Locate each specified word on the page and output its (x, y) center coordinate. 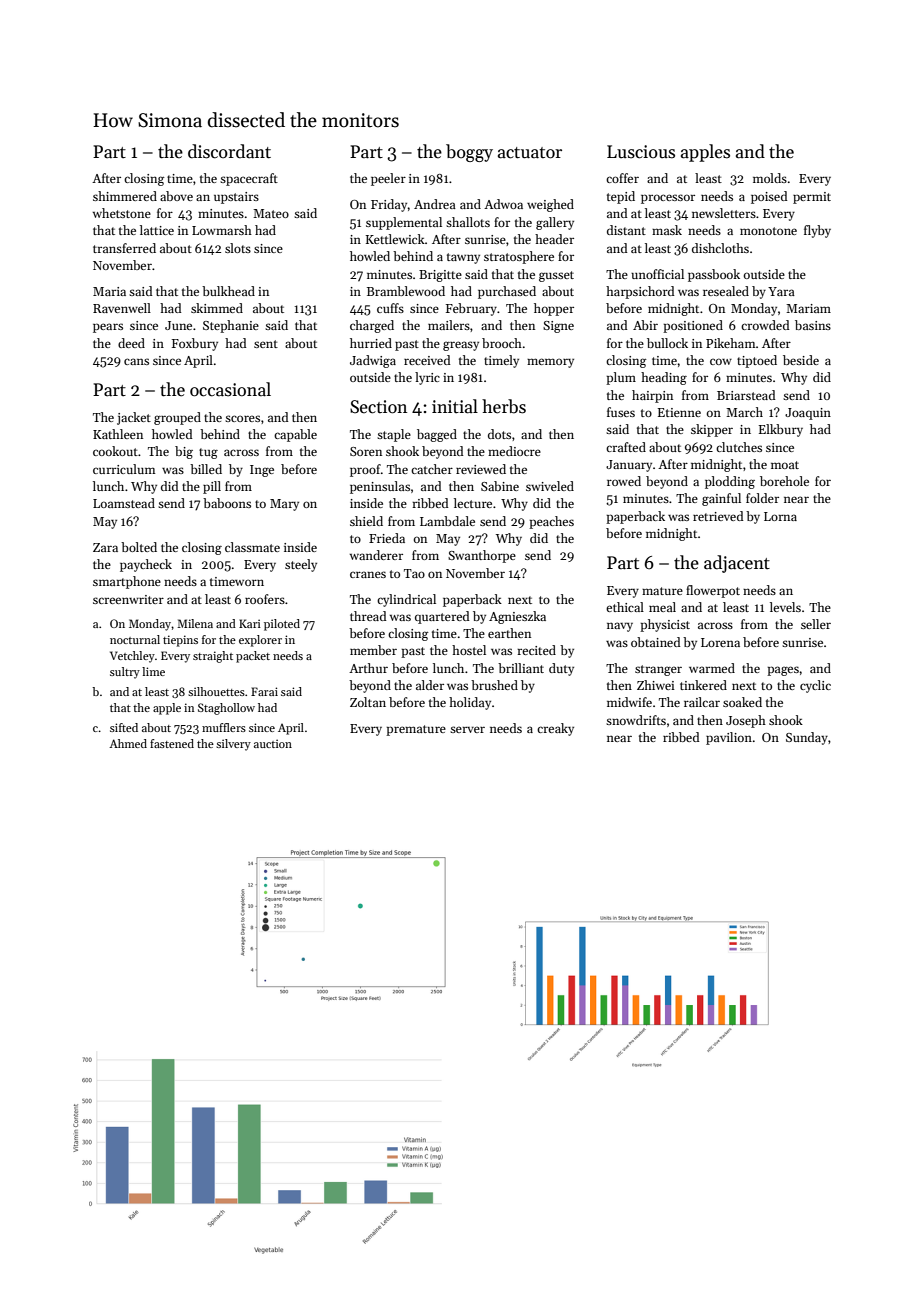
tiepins (180, 641)
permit (812, 198)
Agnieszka (517, 617)
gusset (556, 276)
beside (801, 360)
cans (136, 361)
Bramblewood (406, 291)
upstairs (236, 198)
